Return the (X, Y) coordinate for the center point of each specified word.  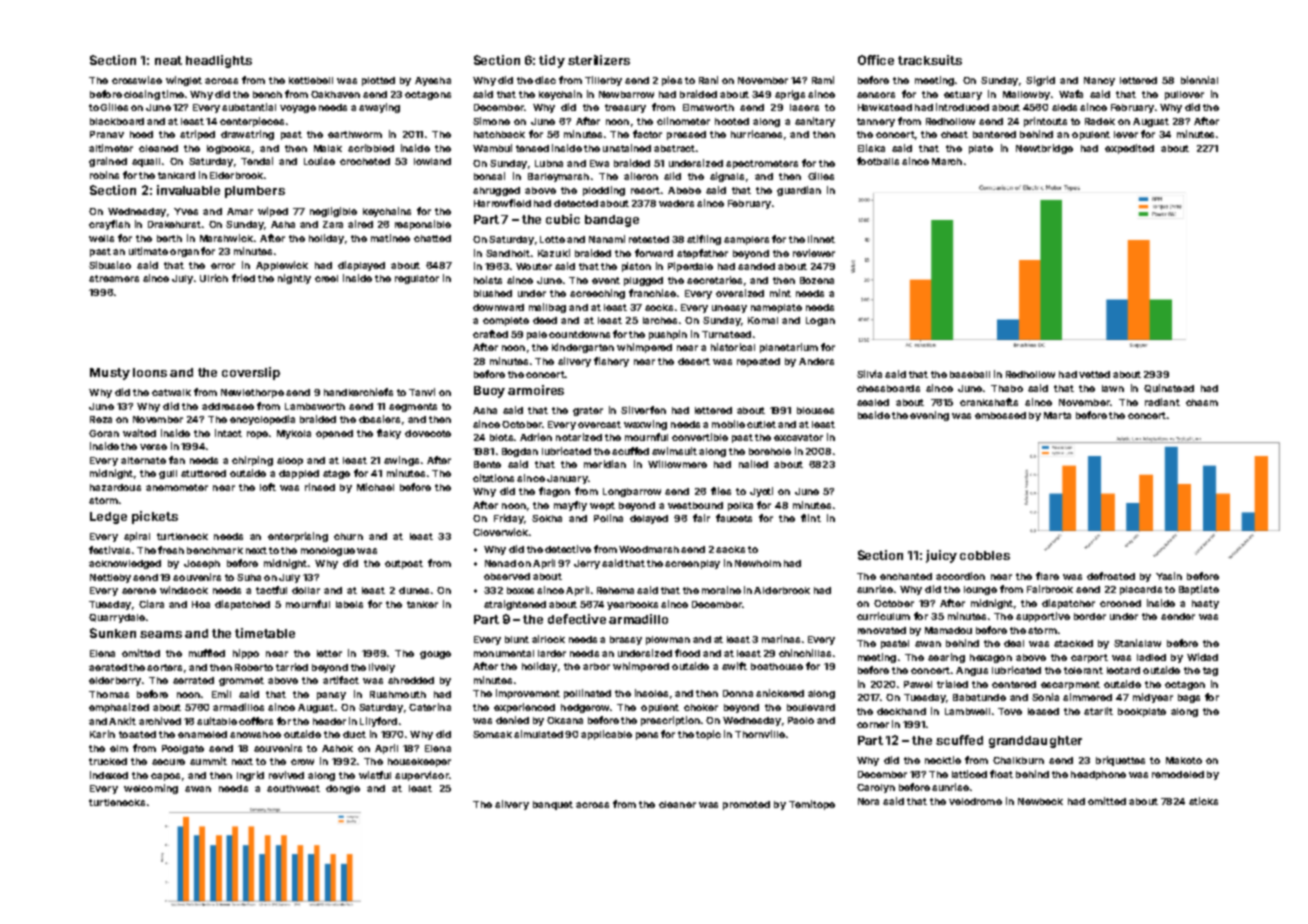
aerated (108, 667)
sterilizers (599, 60)
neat (168, 60)
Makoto (1184, 760)
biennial (1199, 80)
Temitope (812, 805)
